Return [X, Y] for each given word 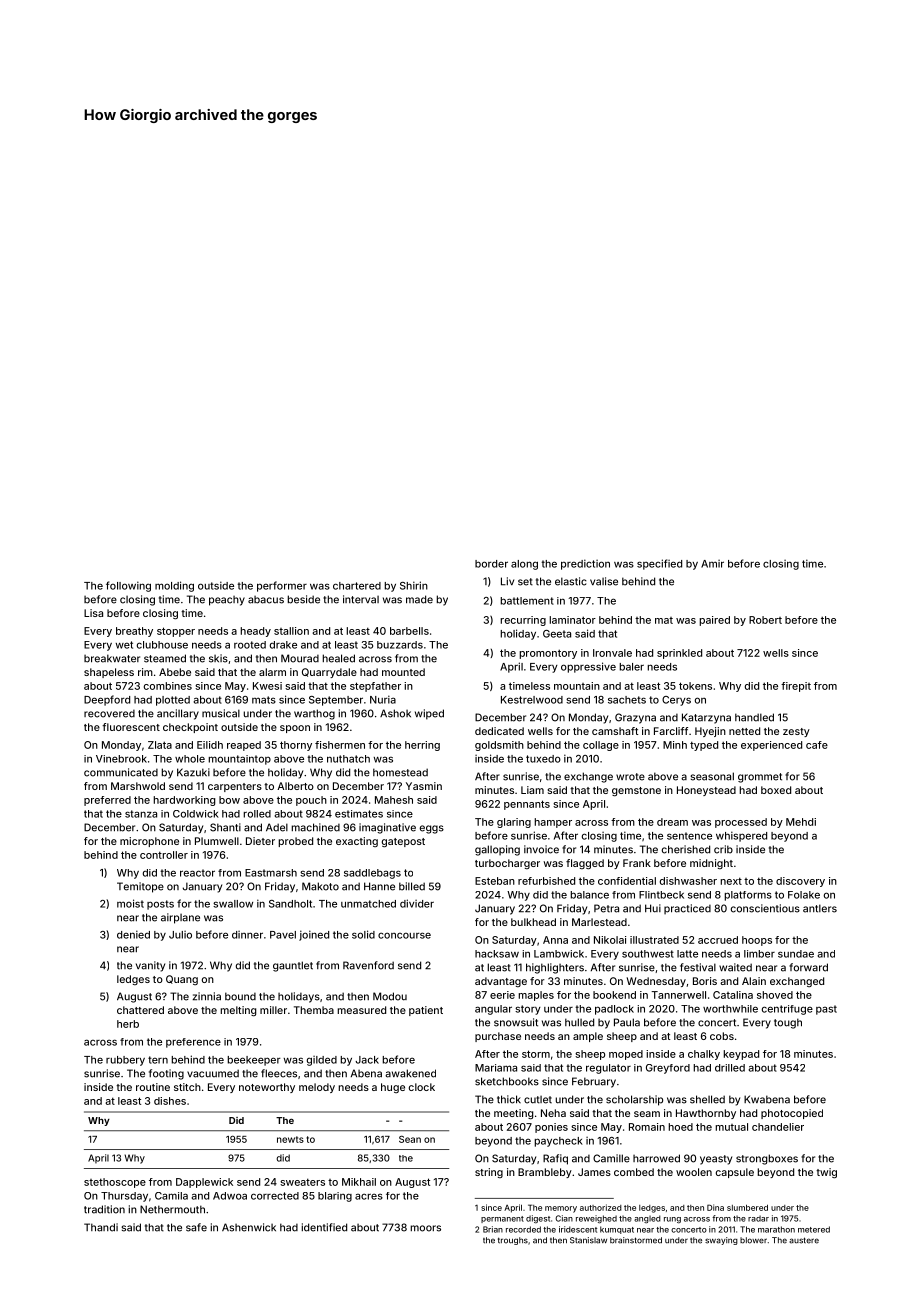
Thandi [101, 1227]
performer [282, 586]
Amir [712, 564]
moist [130, 903]
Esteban [495, 881]
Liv [507, 581]
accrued [718, 940]
